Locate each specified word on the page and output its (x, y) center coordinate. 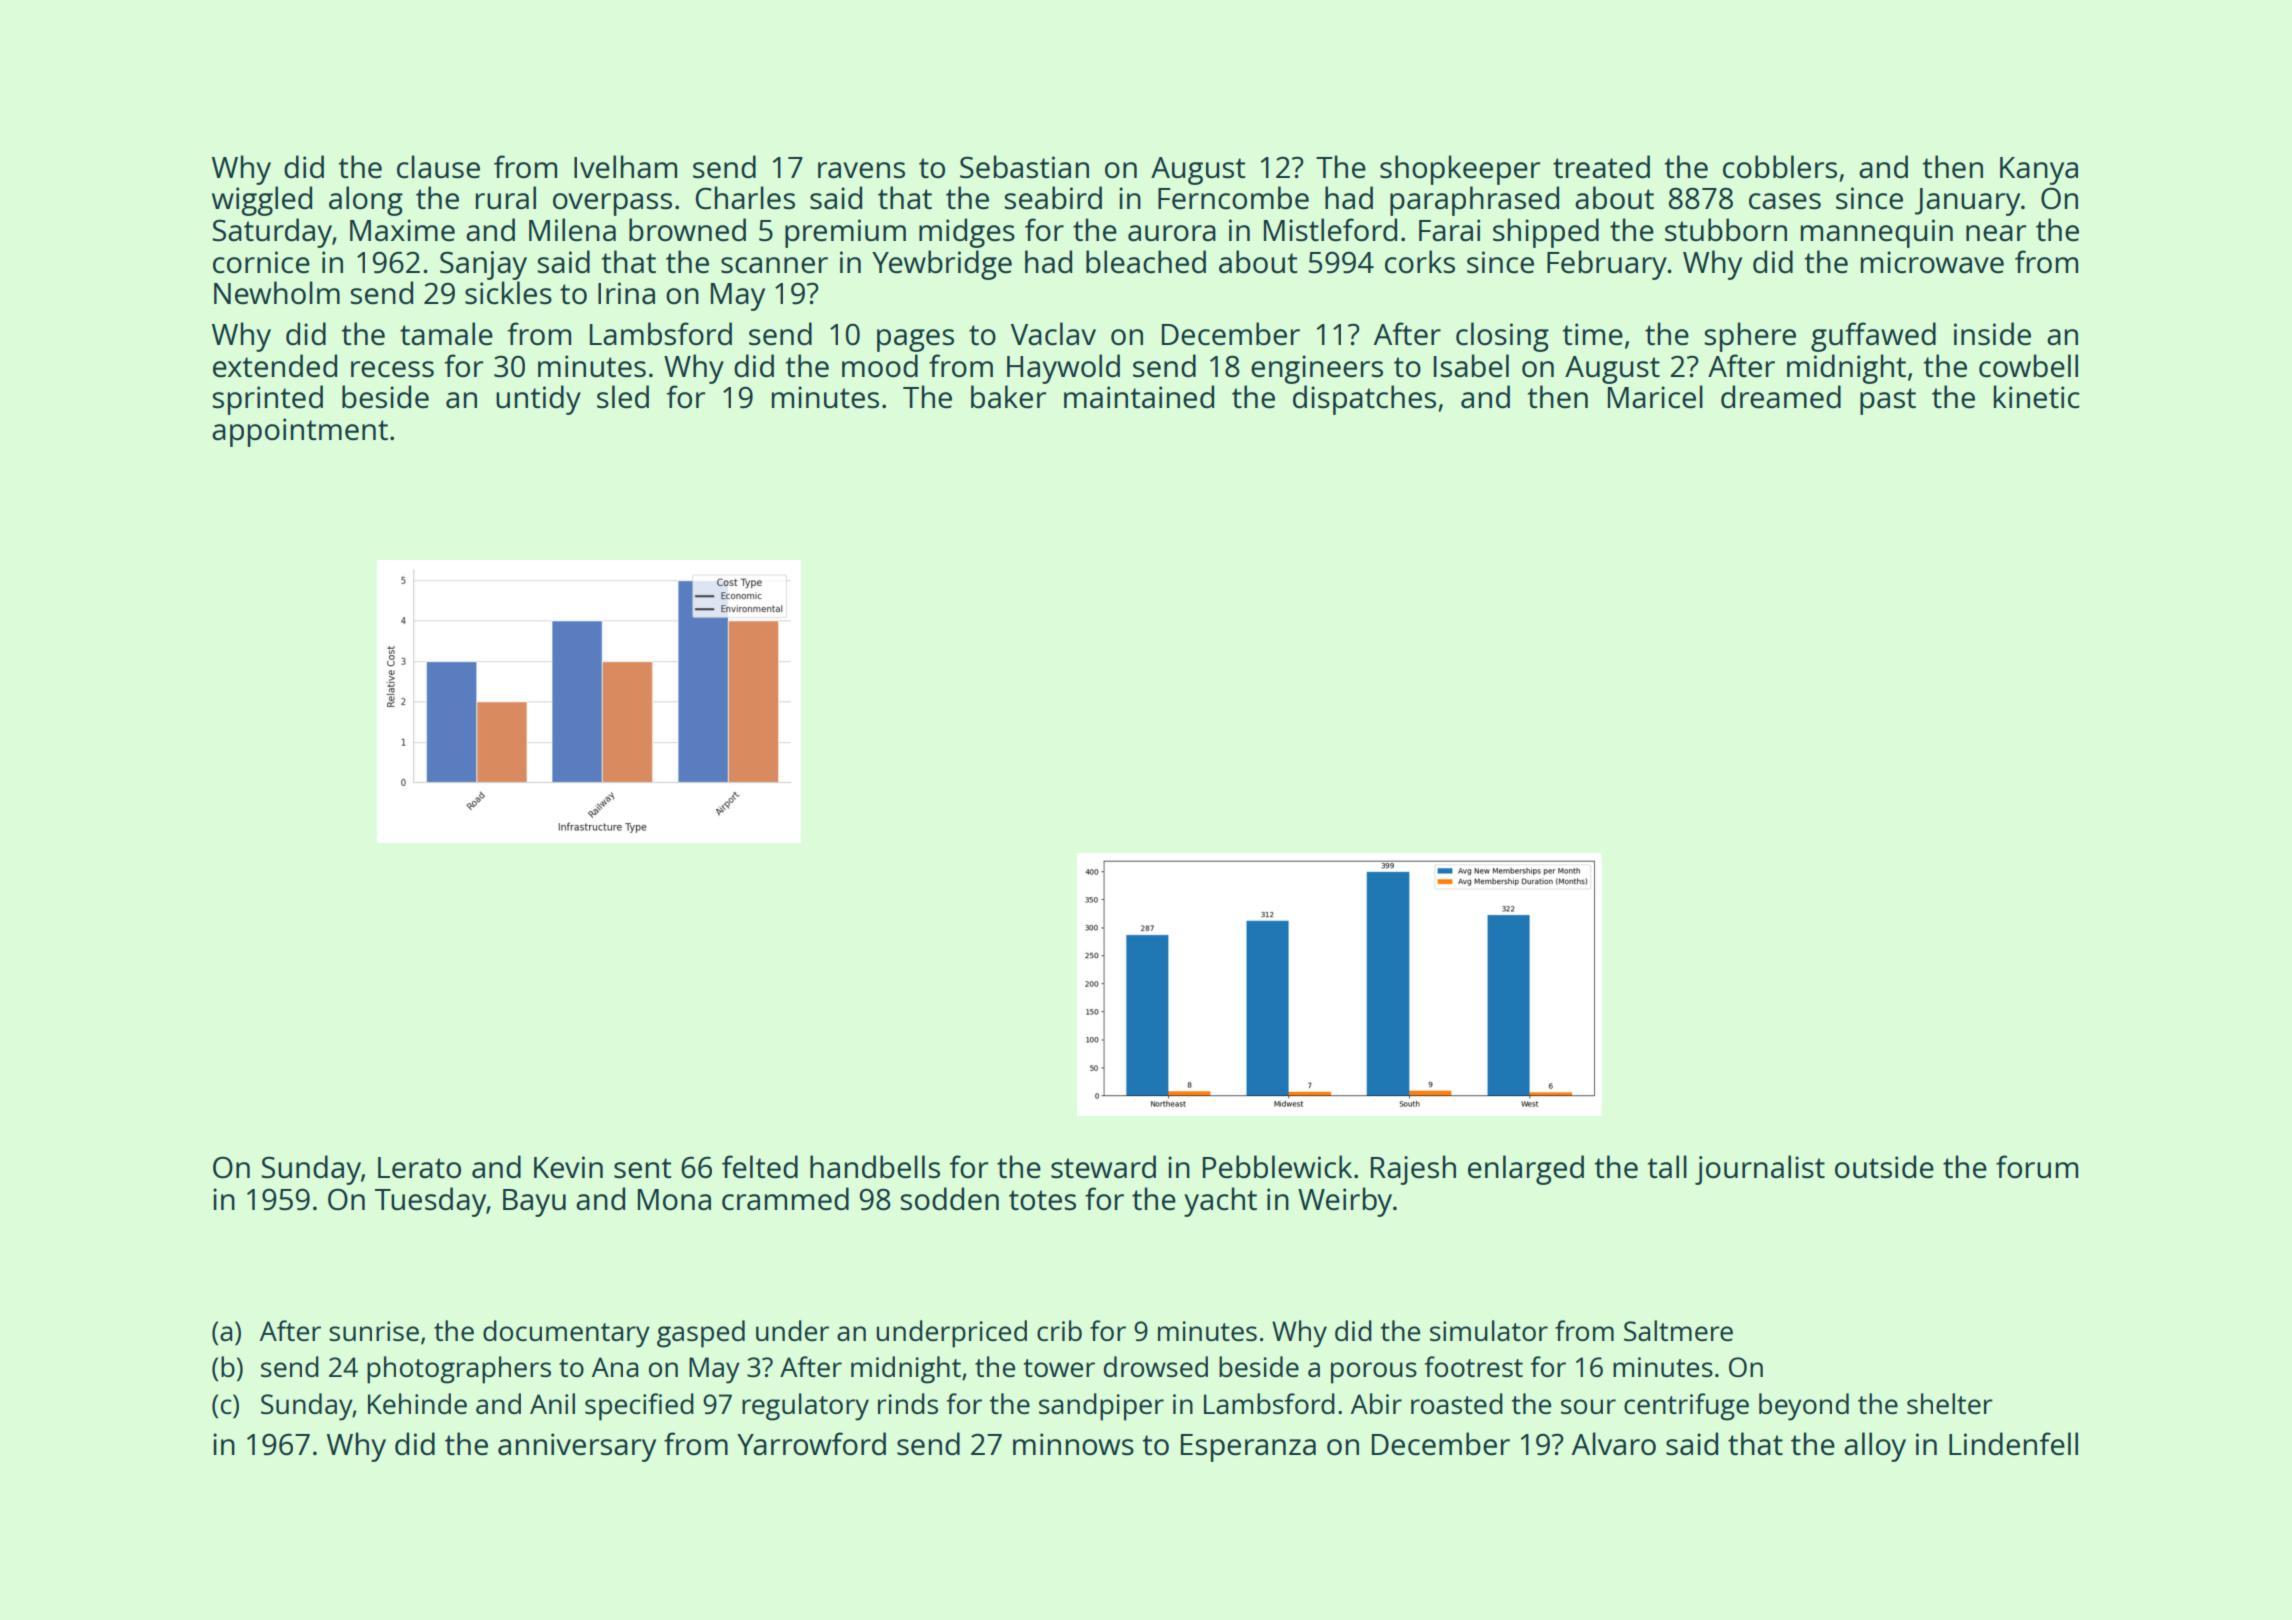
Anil (552, 1403)
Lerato (419, 1167)
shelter (1950, 1403)
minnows (1073, 1444)
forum (2037, 1166)
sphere (1750, 337)
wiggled (262, 201)
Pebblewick (1277, 1167)
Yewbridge (942, 265)
